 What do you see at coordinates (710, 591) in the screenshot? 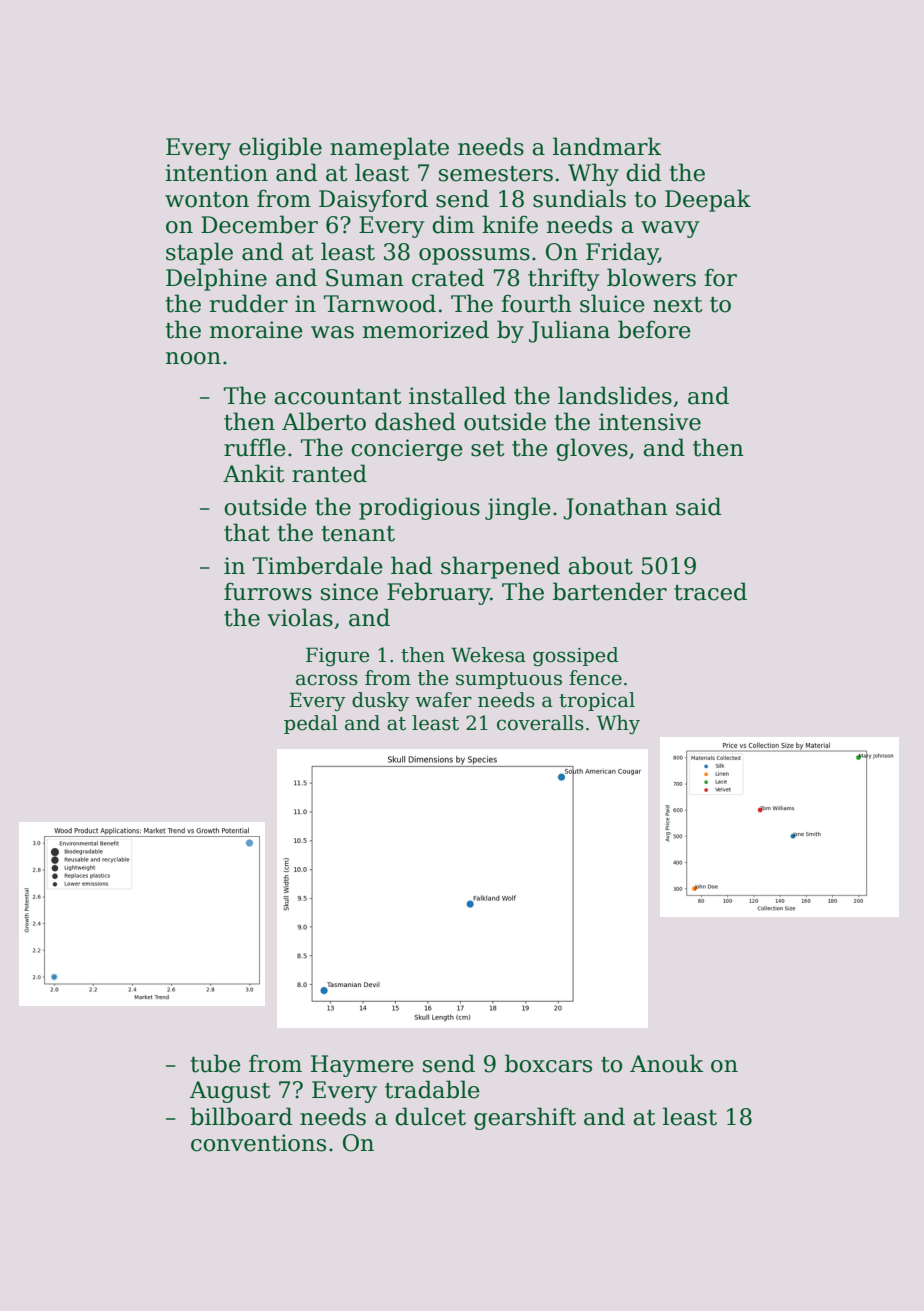
I see `traced` at bounding box center [710, 591].
